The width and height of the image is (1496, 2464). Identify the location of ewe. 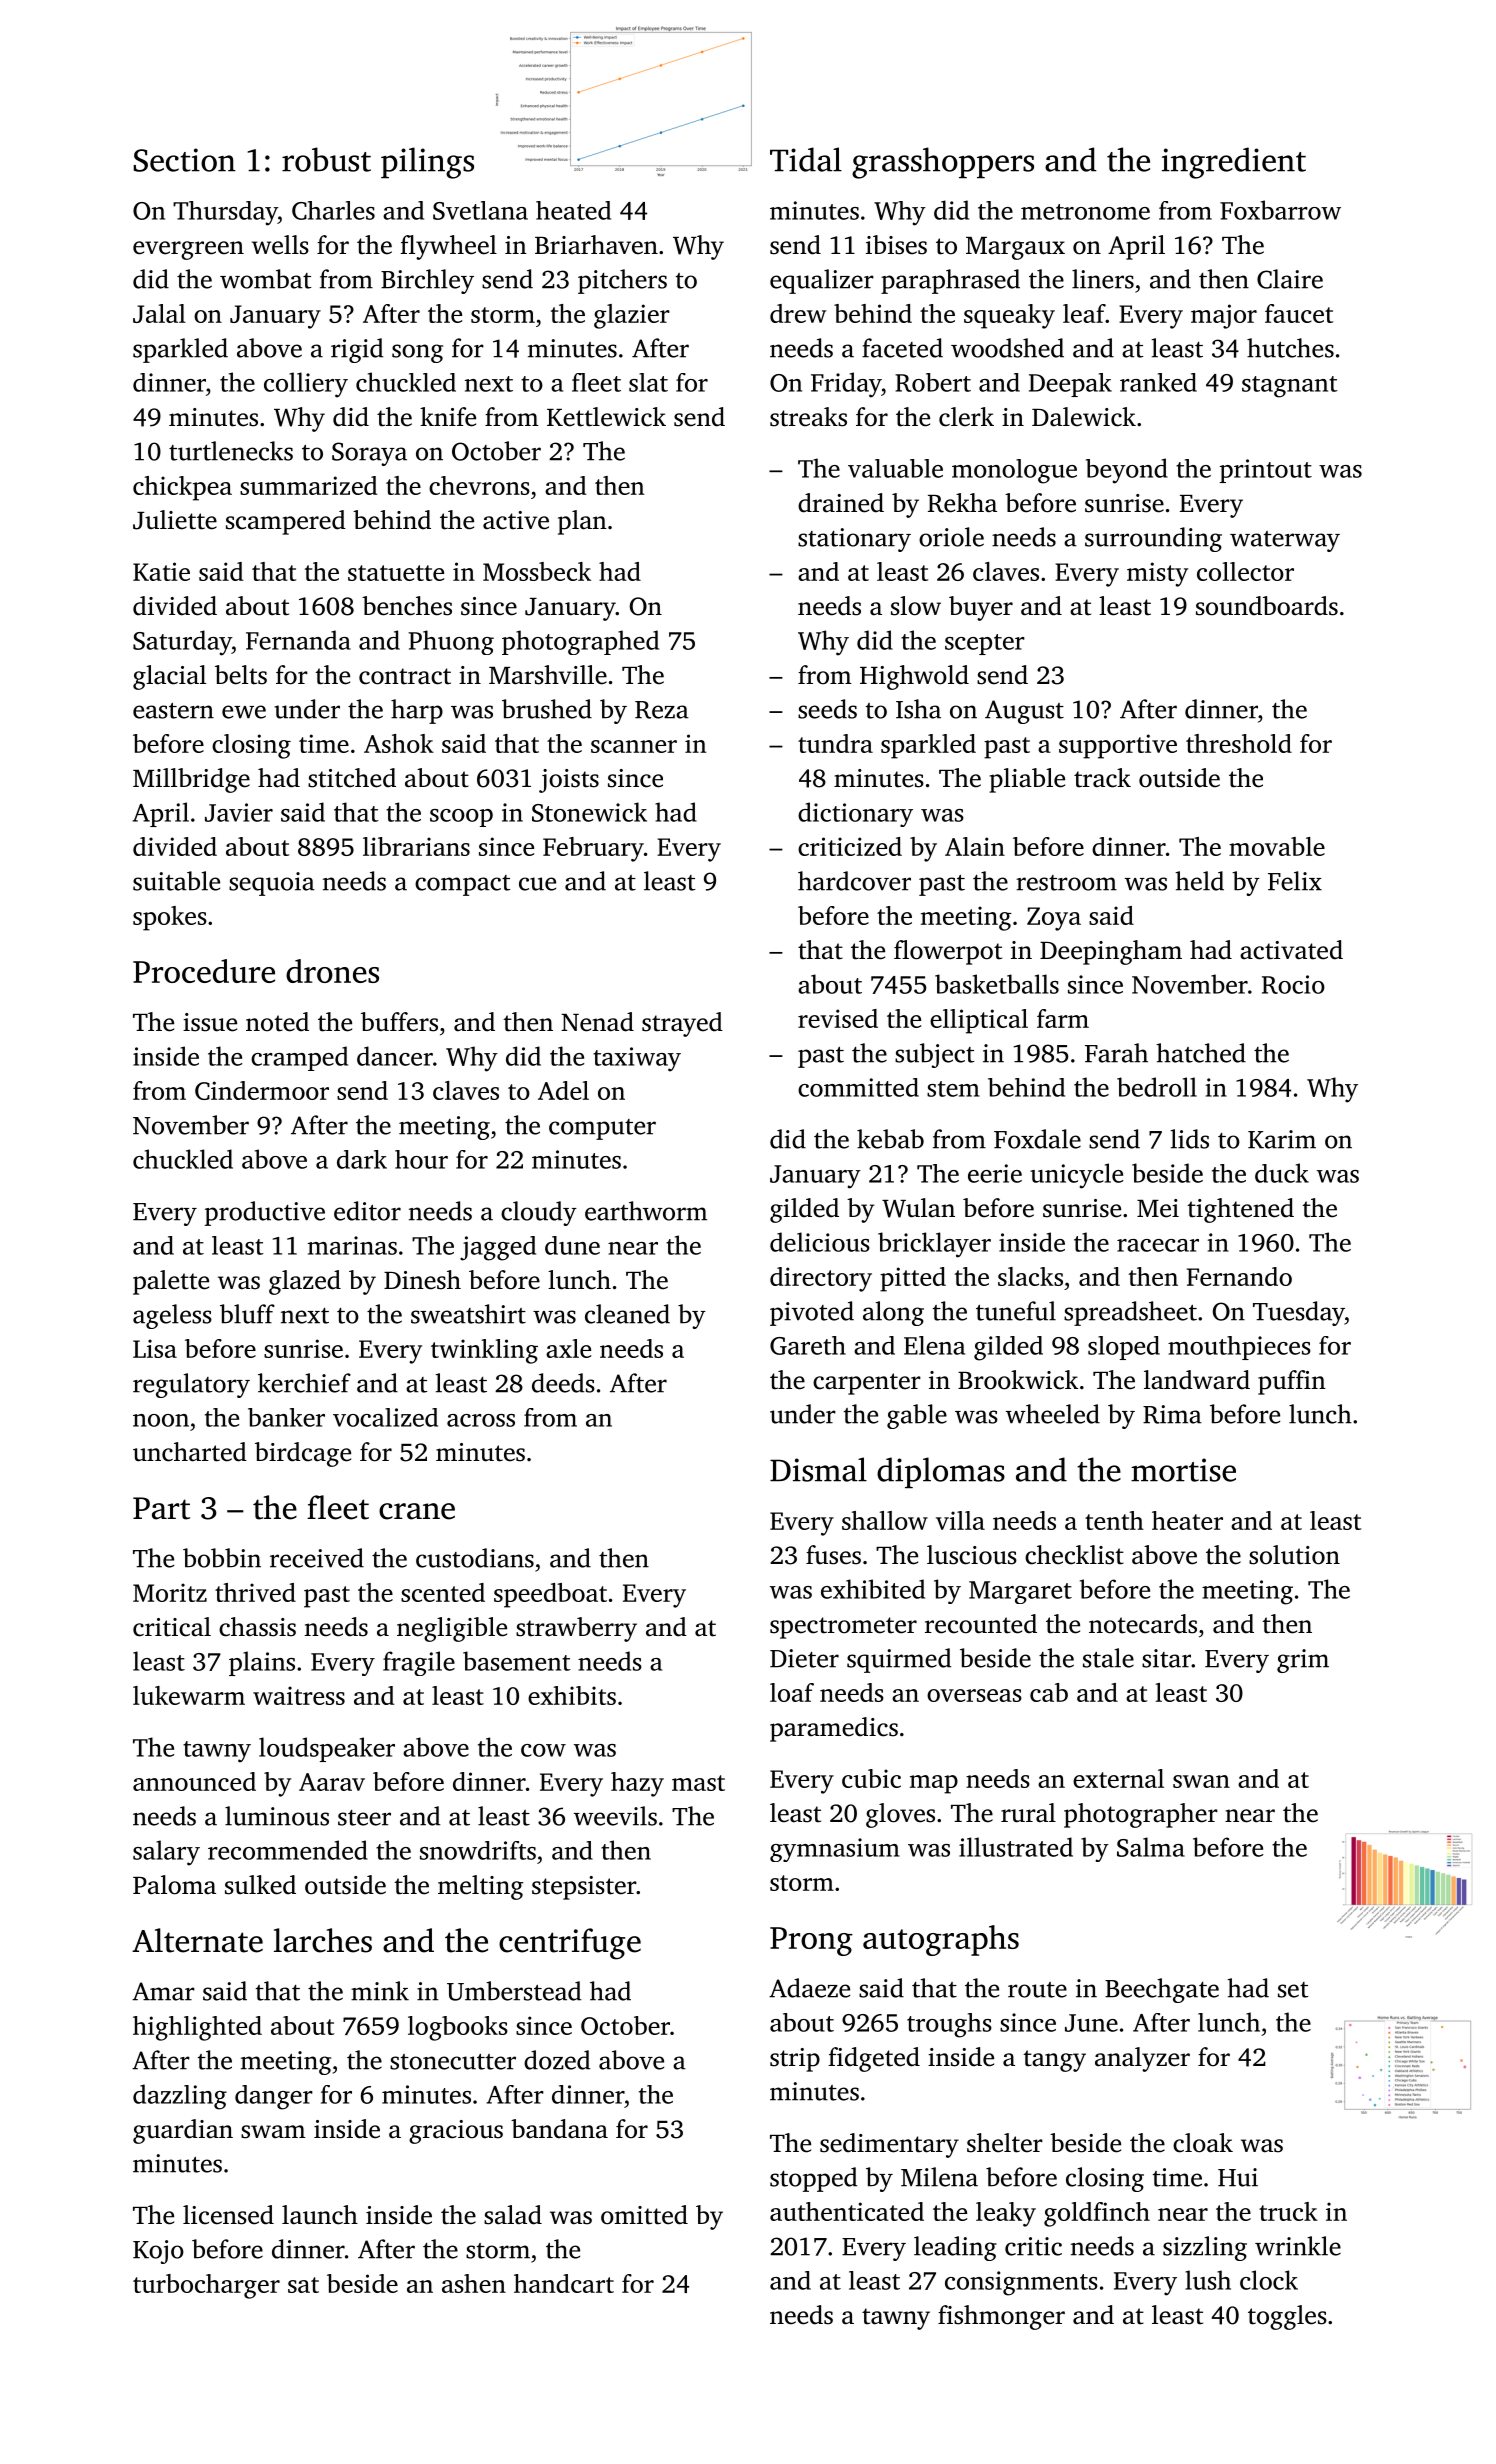
(244, 712).
